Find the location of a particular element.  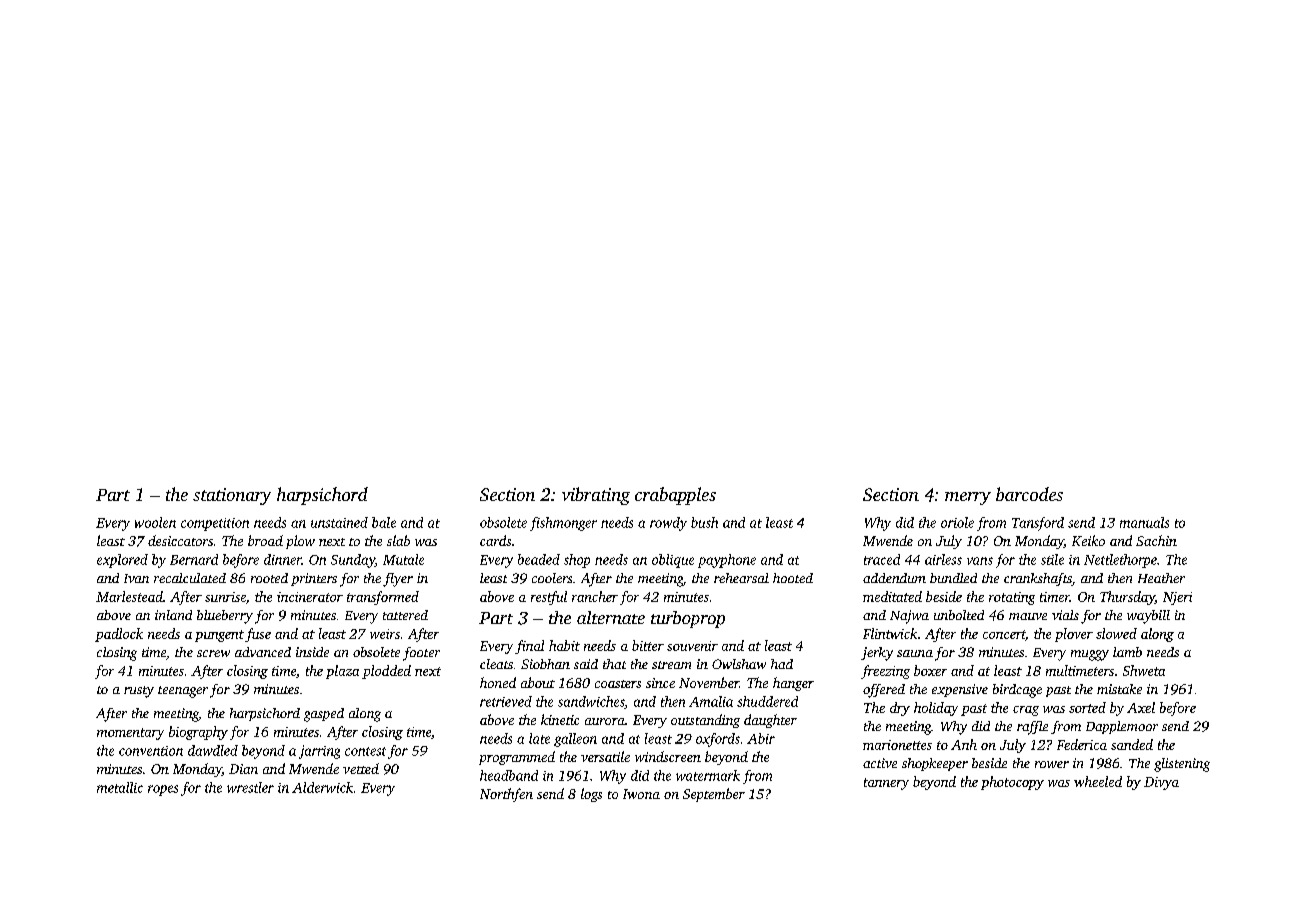

Alderwick is located at coordinates (322, 787).
